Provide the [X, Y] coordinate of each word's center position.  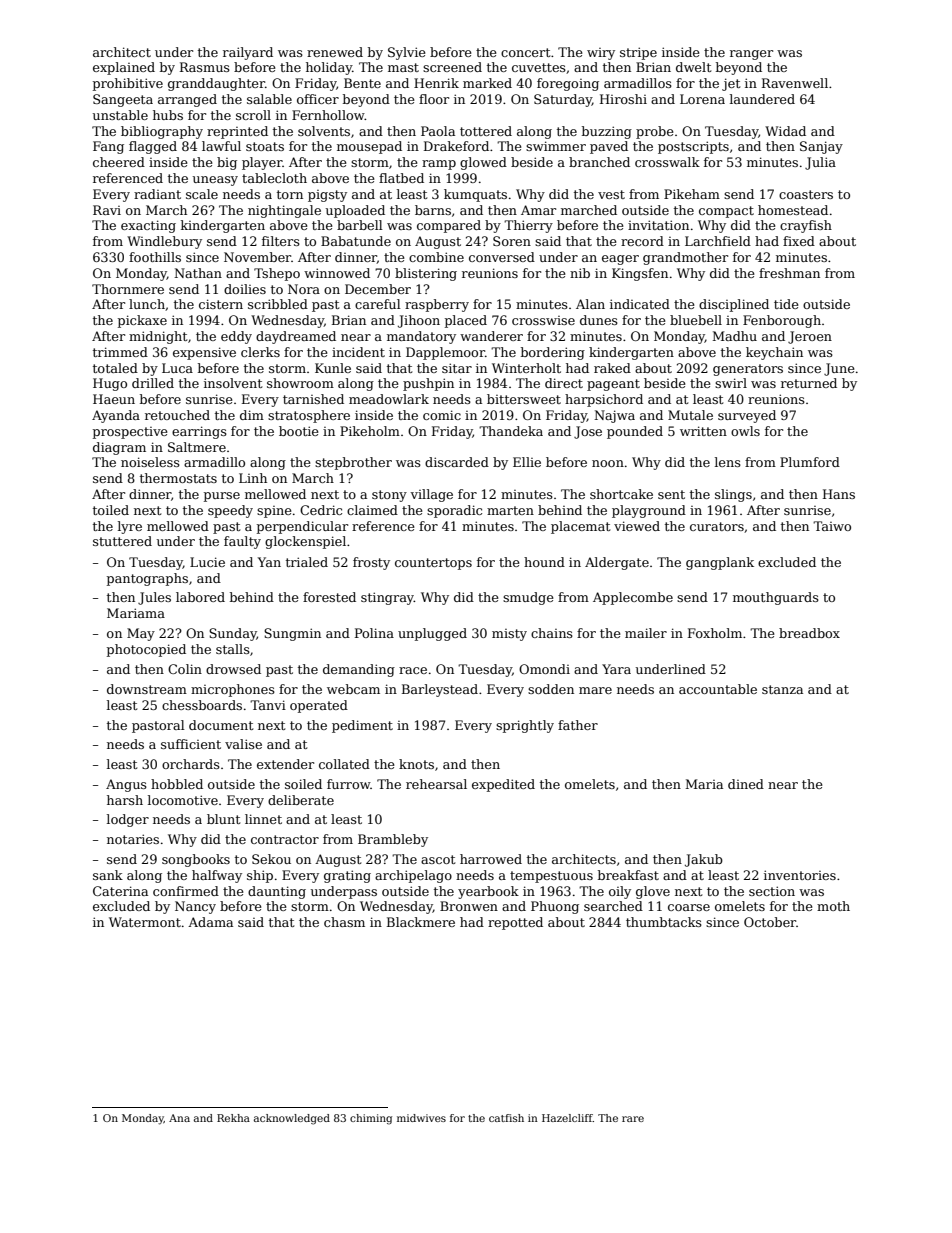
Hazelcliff [567, 1118]
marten [510, 510]
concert [525, 52]
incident [358, 352]
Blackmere [421, 922]
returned [809, 383]
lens [728, 462]
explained [124, 68]
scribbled [278, 304]
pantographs [147, 579]
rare [633, 1119]
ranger [751, 55]
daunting [277, 892]
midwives [421, 1118]
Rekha [233, 1118]
